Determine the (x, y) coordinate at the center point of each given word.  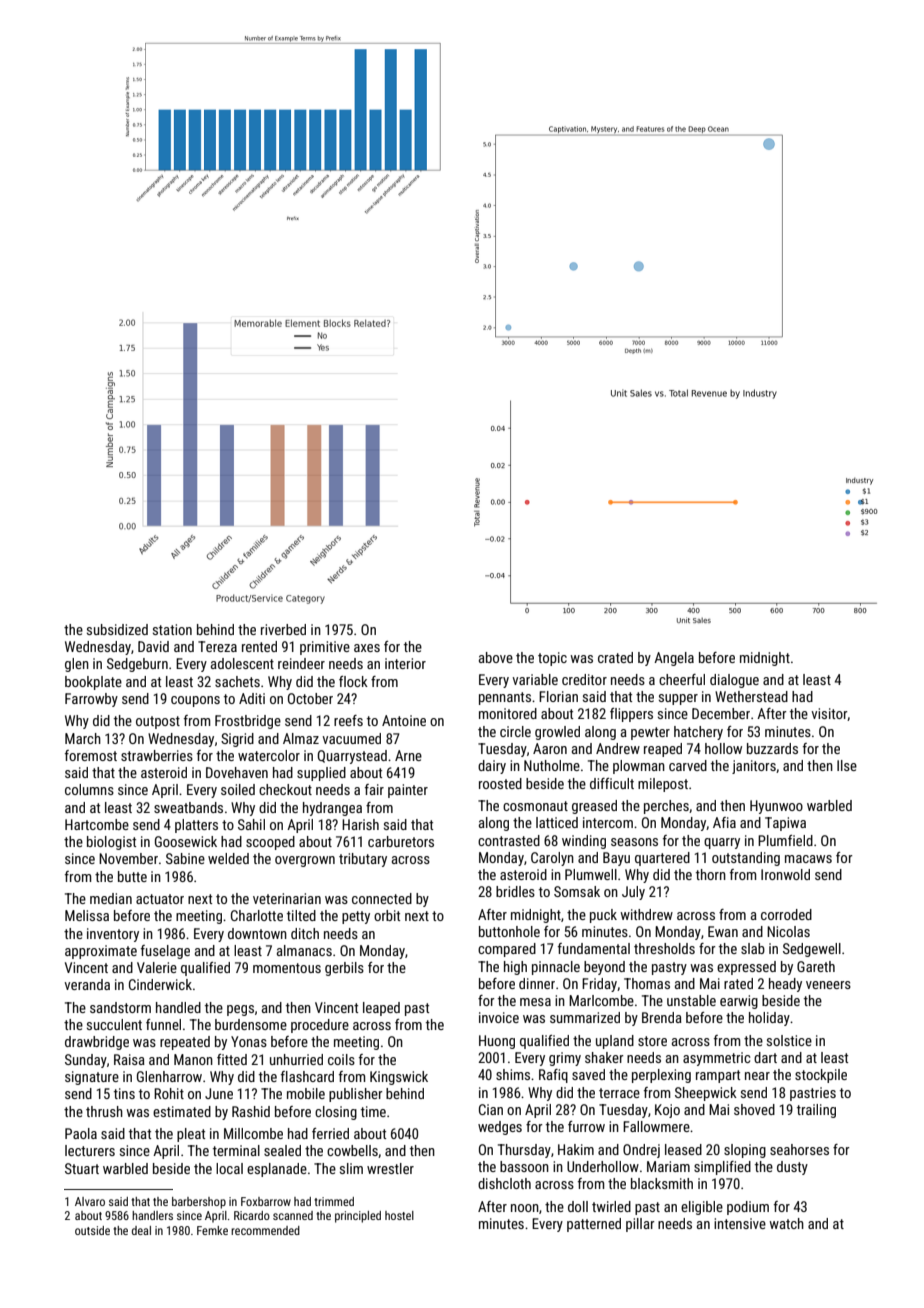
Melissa (87, 915)
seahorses (799, 1149)
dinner (537, 983)
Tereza (217, 646)
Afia (724, 822)
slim (351, 1168)
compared (507, 950)
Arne (408, 755)
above (496, 657)
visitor (829, 714)
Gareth (816, 966)
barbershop (199, 1203)
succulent (114, 1024)
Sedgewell (812, 950)
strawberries (157, 755)
